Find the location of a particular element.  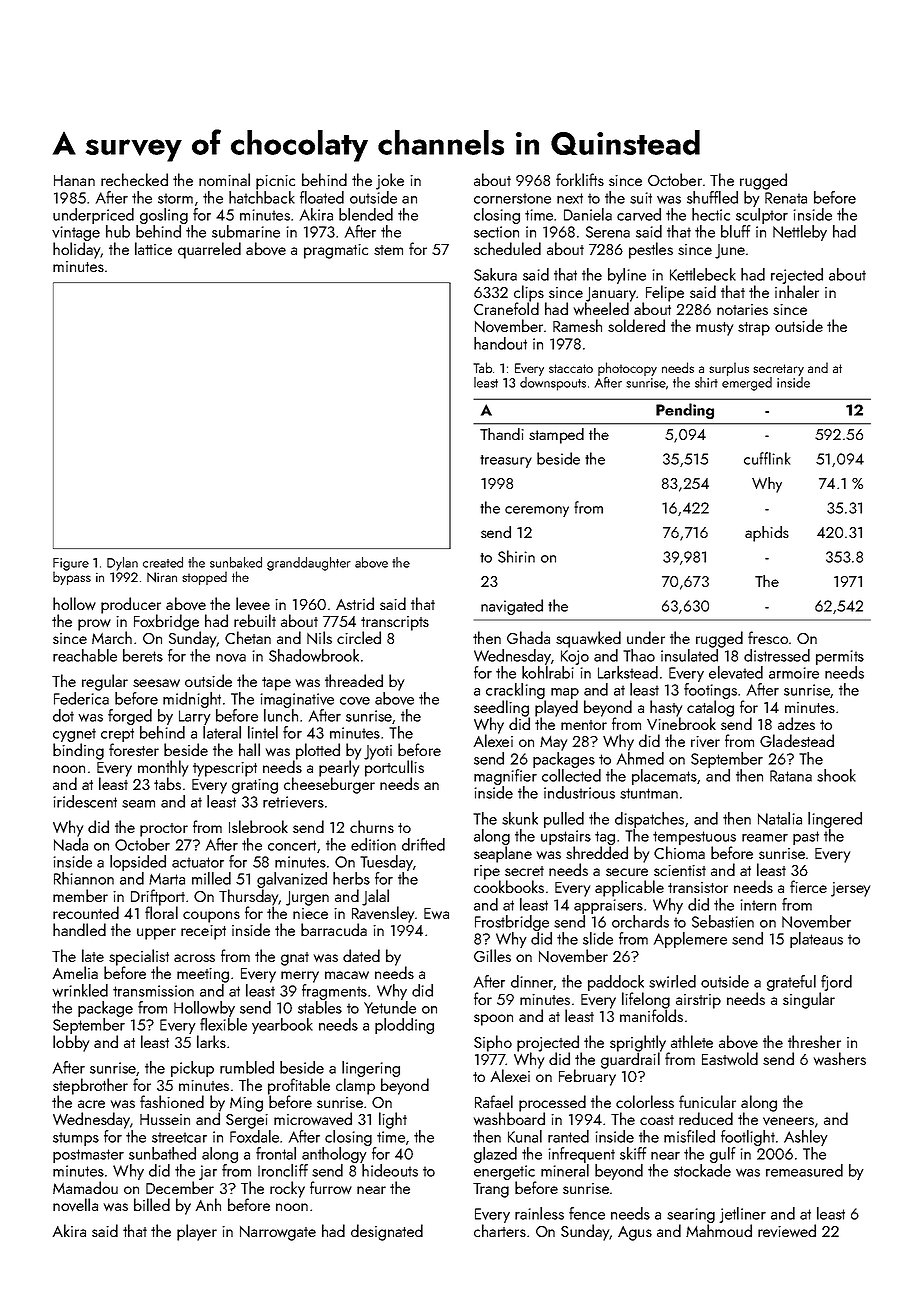

Ratana is located at coordinates (791, 776).
